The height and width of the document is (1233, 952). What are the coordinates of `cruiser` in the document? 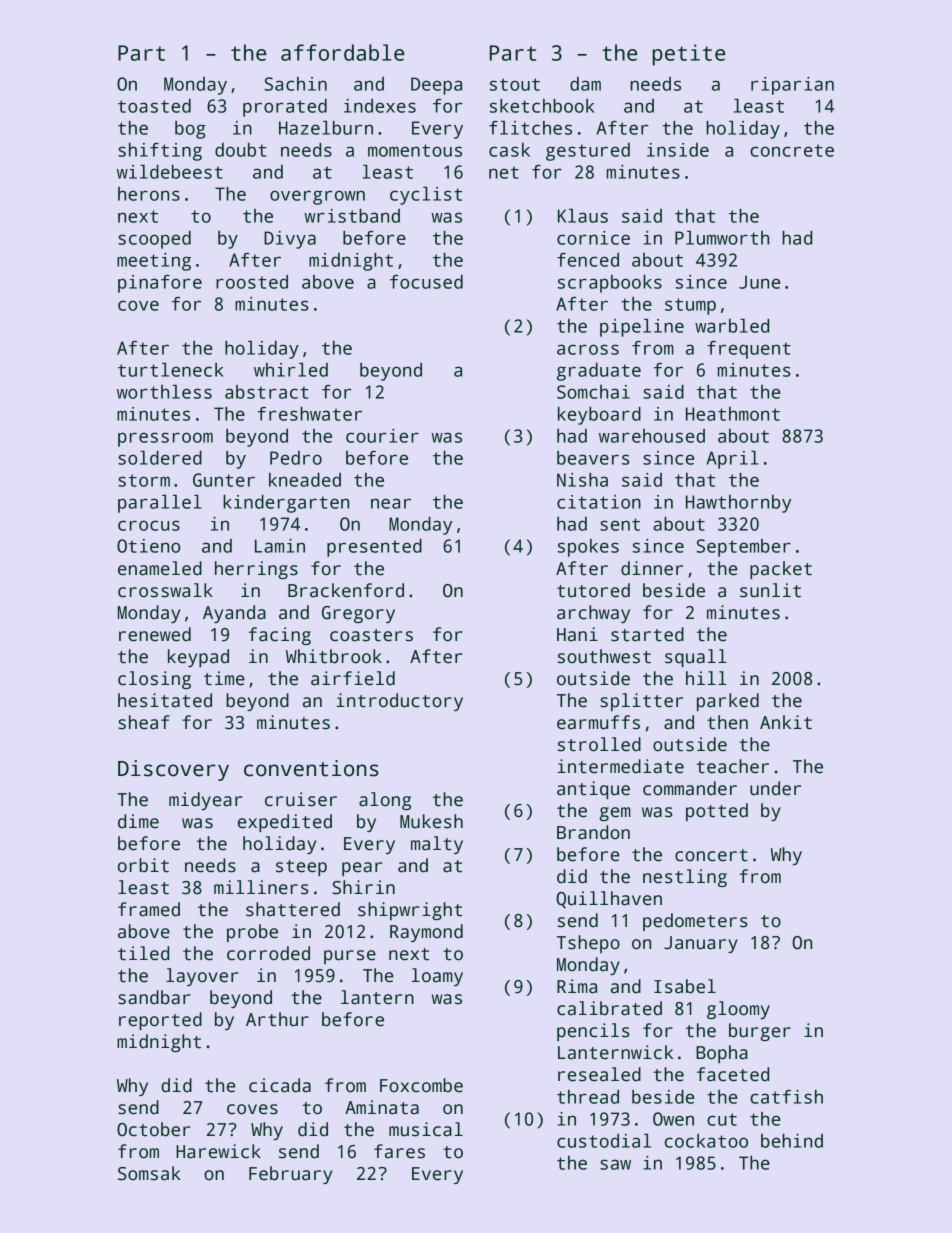 It's located at (301, 799).
